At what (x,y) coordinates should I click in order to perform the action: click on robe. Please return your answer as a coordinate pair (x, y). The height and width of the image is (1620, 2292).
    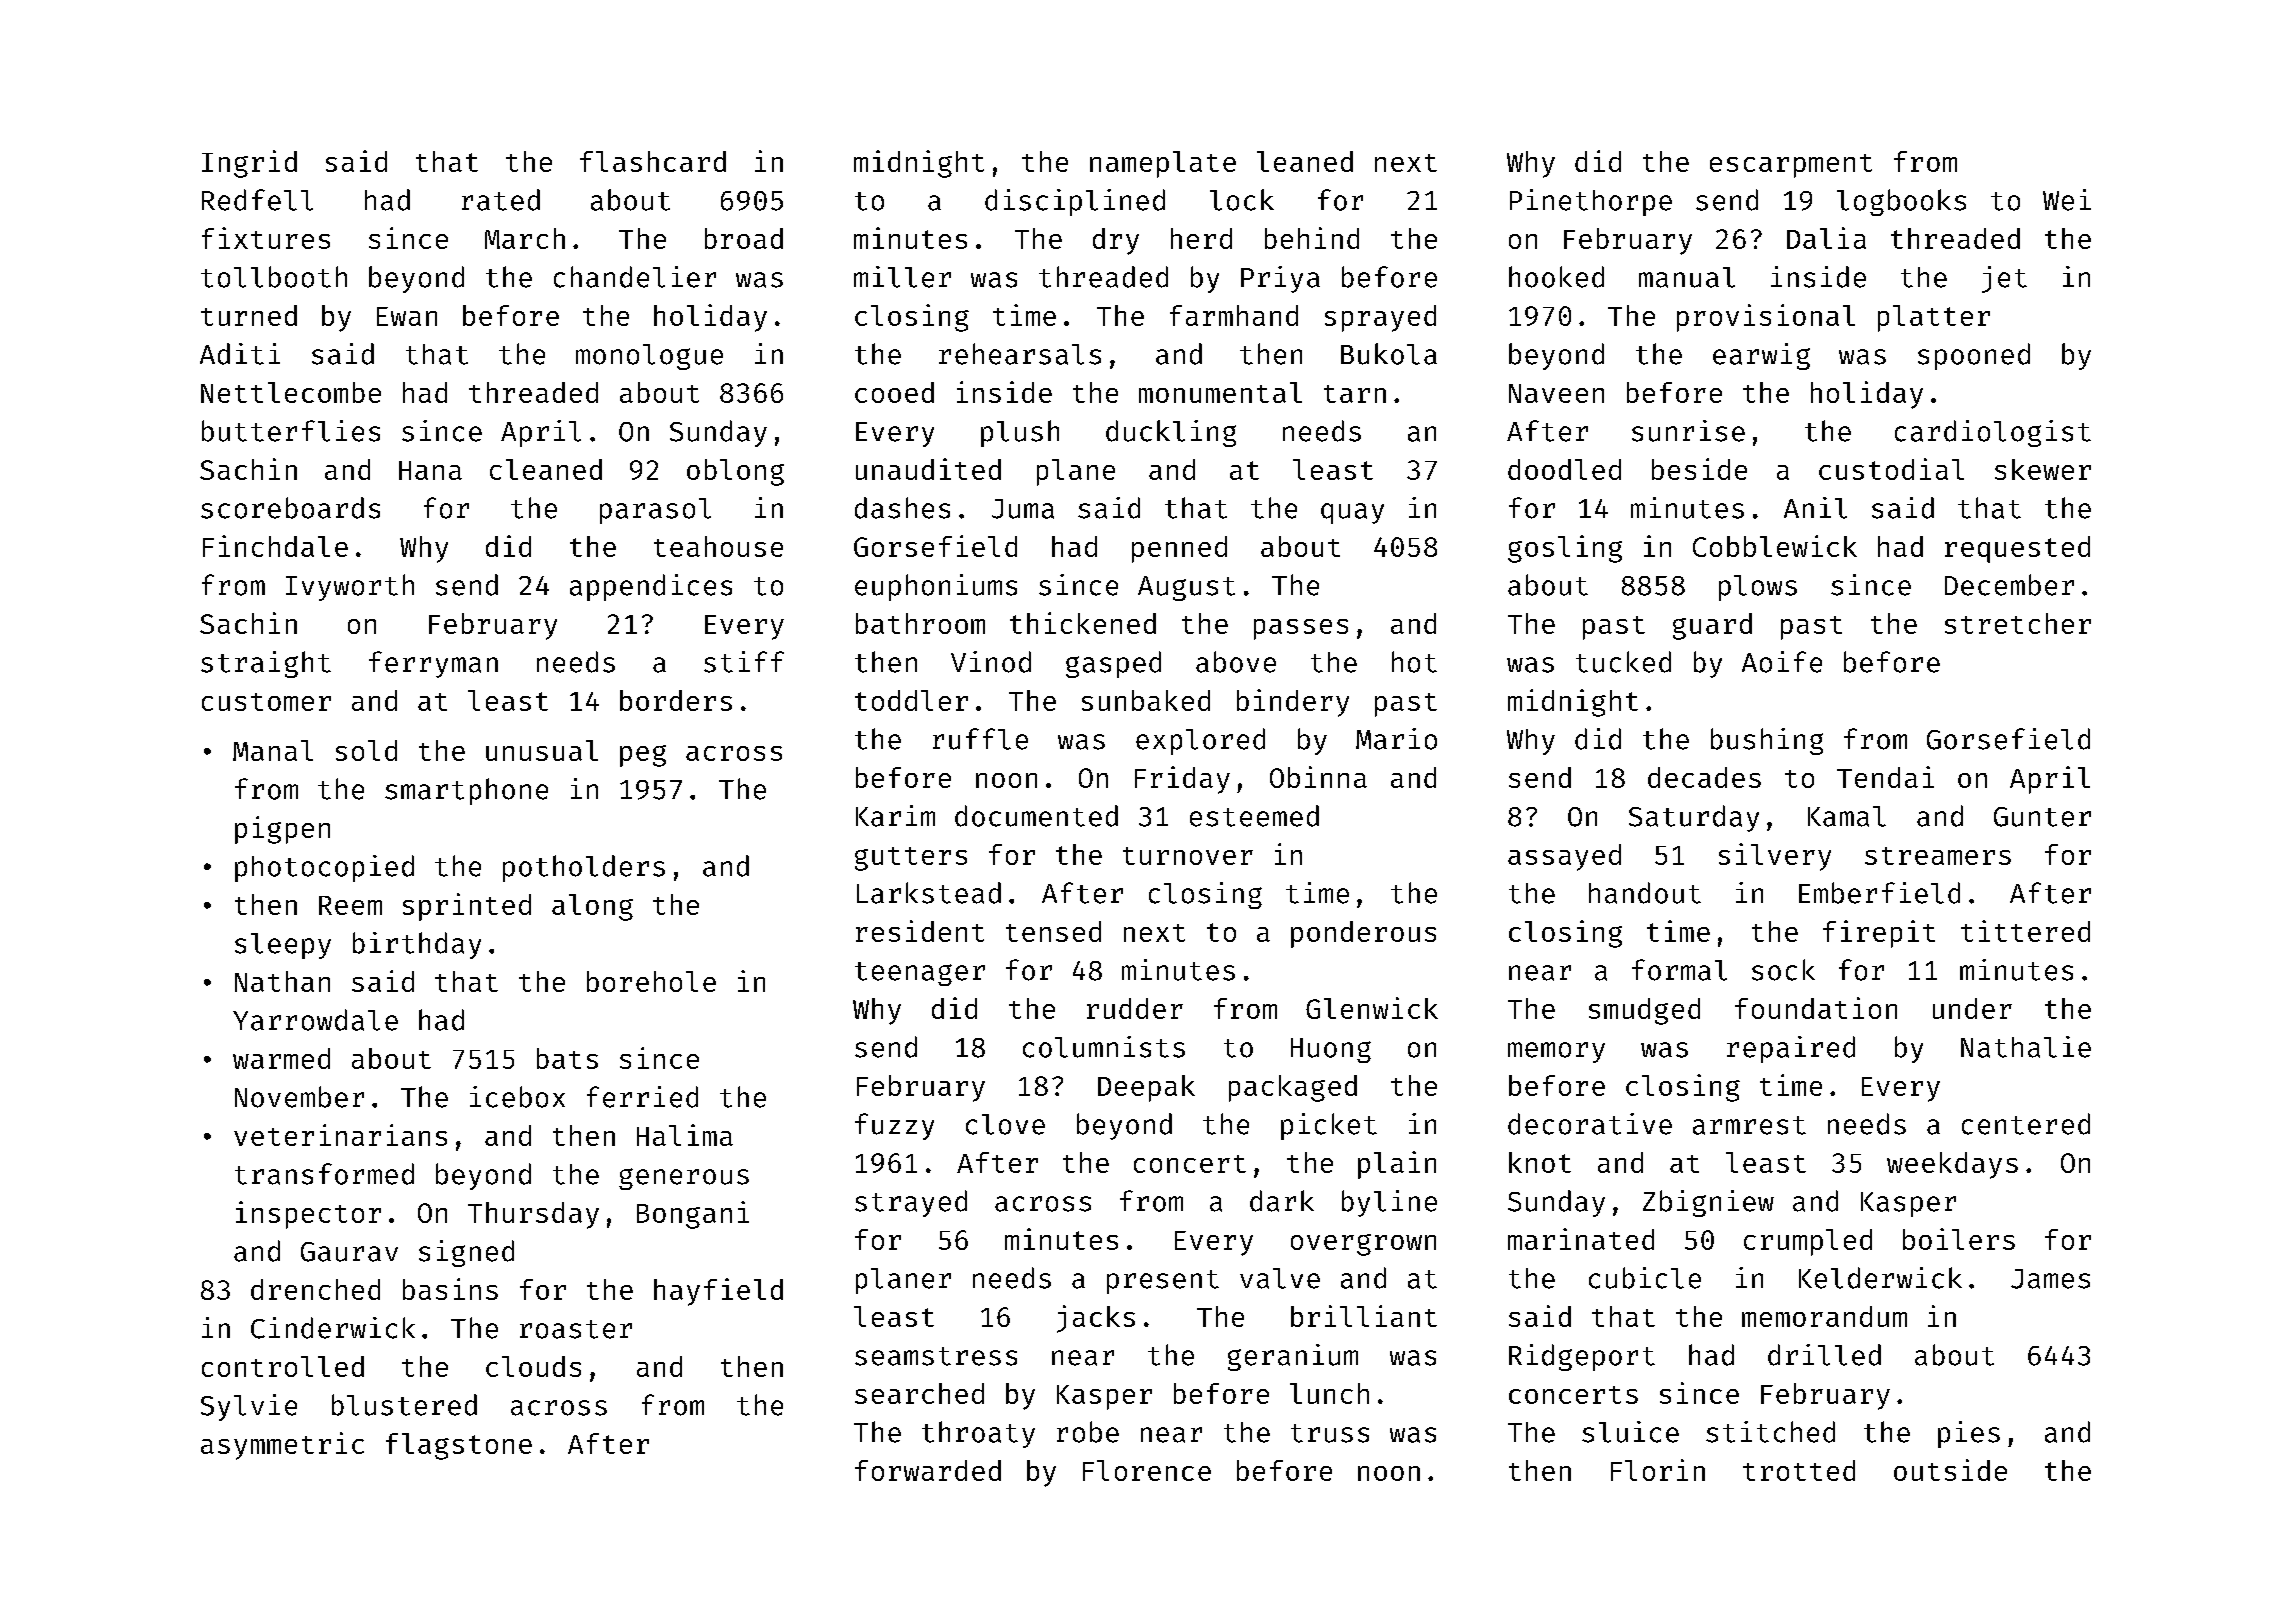
    Looking at the image, I should click on (1088, 1432).
